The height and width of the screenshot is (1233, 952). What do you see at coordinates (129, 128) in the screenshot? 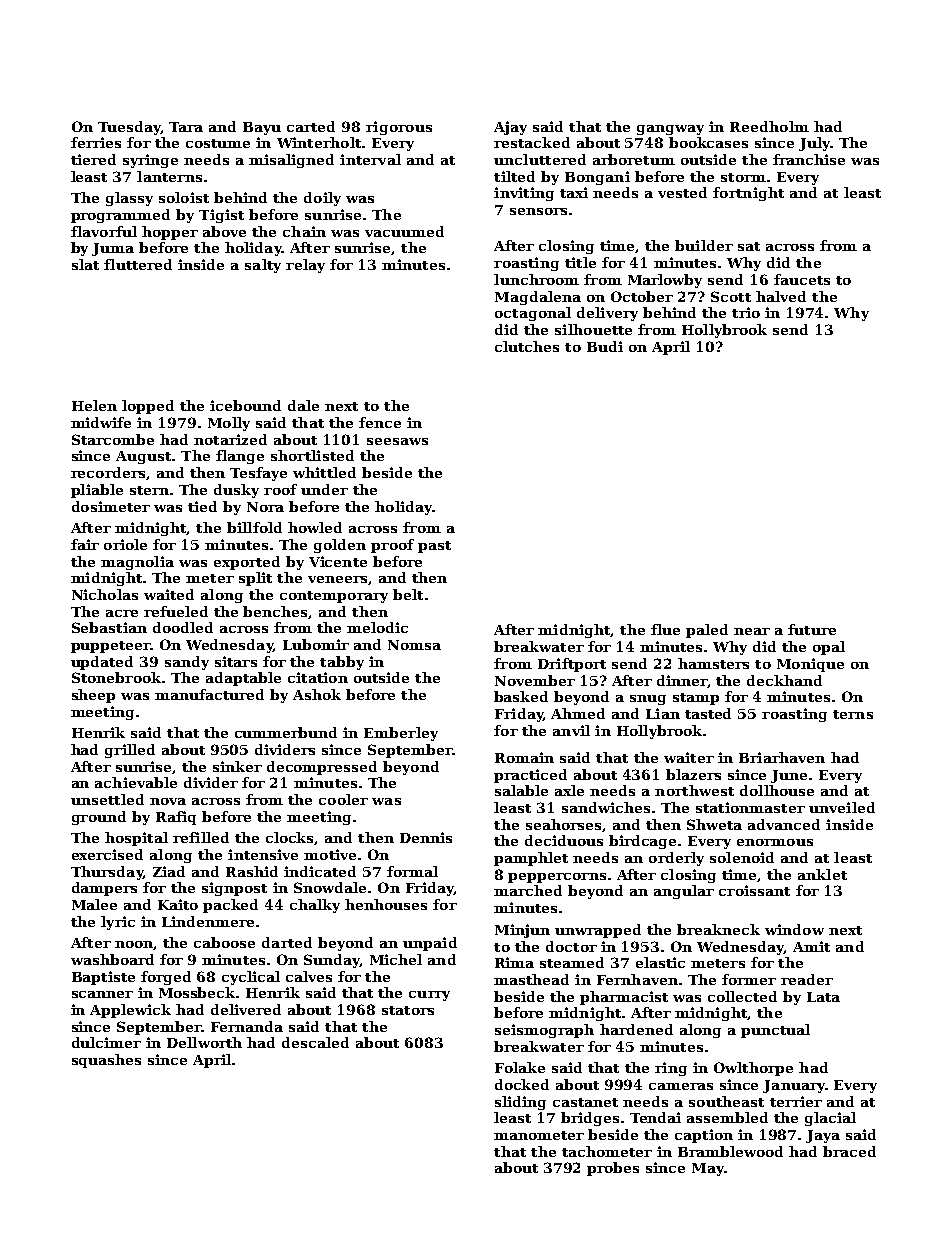
I see `Tuesday` at bounding box center [129, 128].
